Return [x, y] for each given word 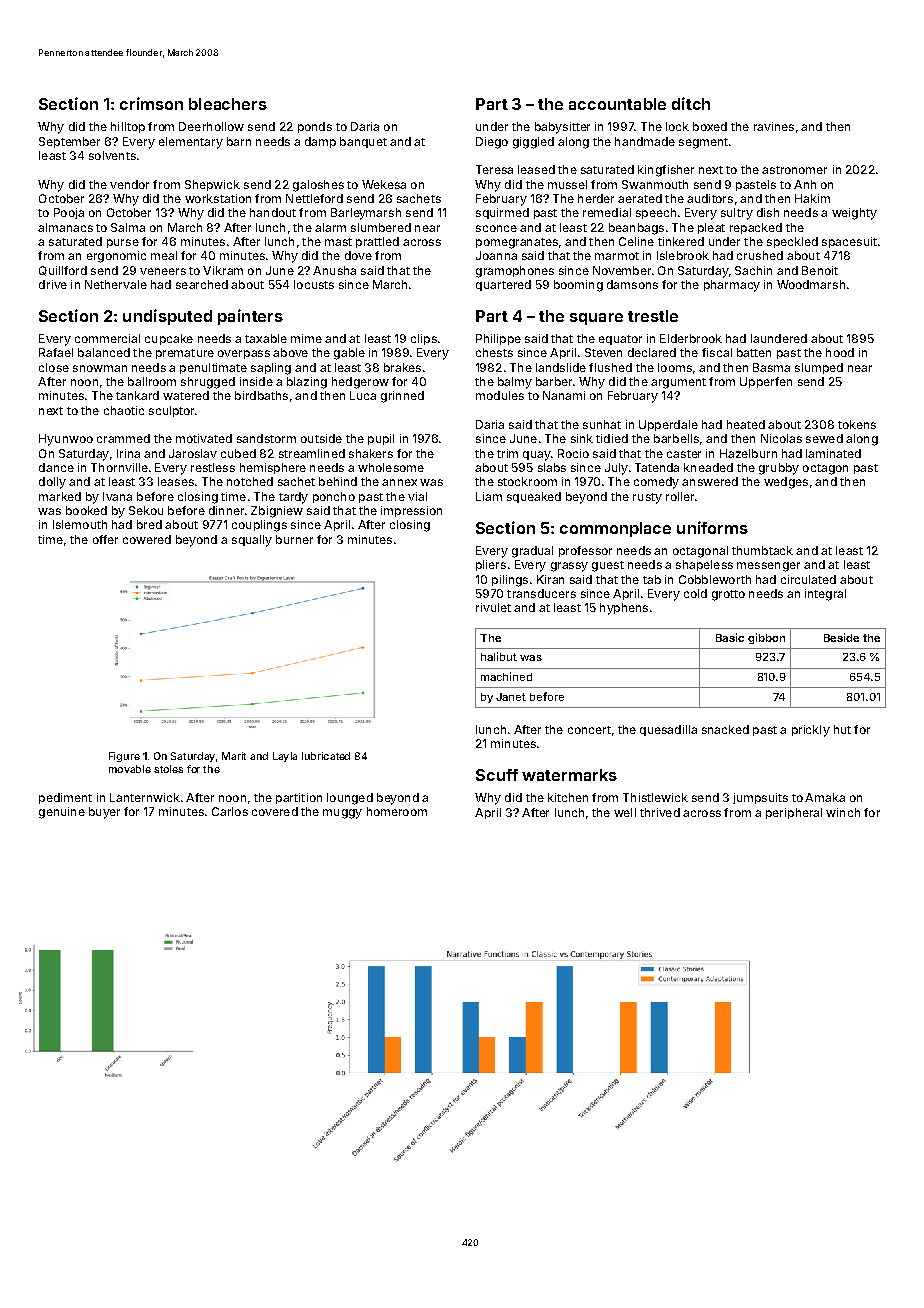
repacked [756, 228]
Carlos [230, 811]
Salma [128, 227]
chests [494, 352]
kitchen [568, 797]
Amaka [825, 797]
